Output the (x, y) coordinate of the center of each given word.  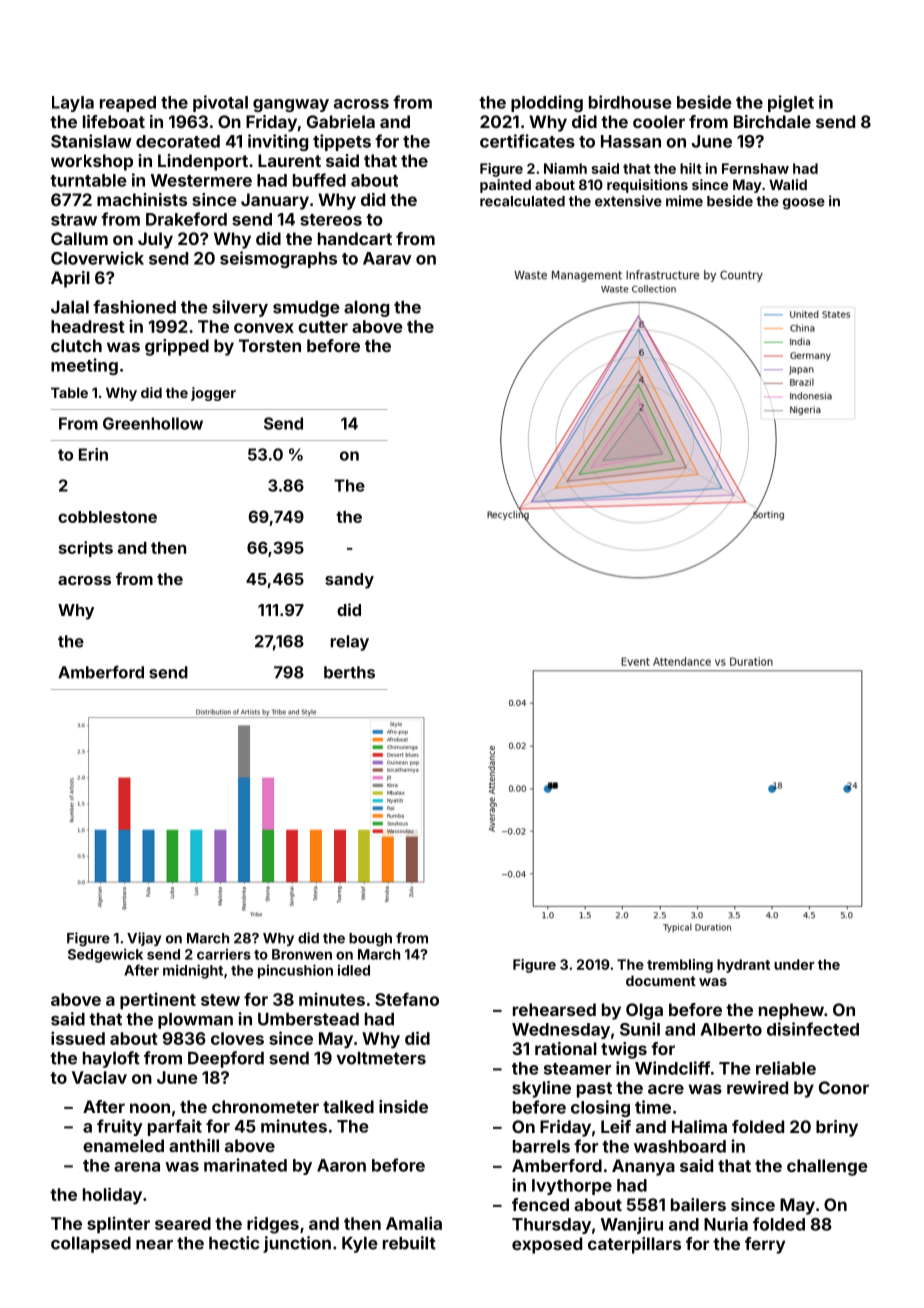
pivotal (220, 103)
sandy (349, 581)
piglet (791, 103)
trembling (680, 966)
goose (804, 204)
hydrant (743, 966)
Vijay (144, 939)
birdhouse (630, 102)
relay (350, 643)
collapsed (91, 1245)
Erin (93, 454)
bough (370, 940)
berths (349, 672)
